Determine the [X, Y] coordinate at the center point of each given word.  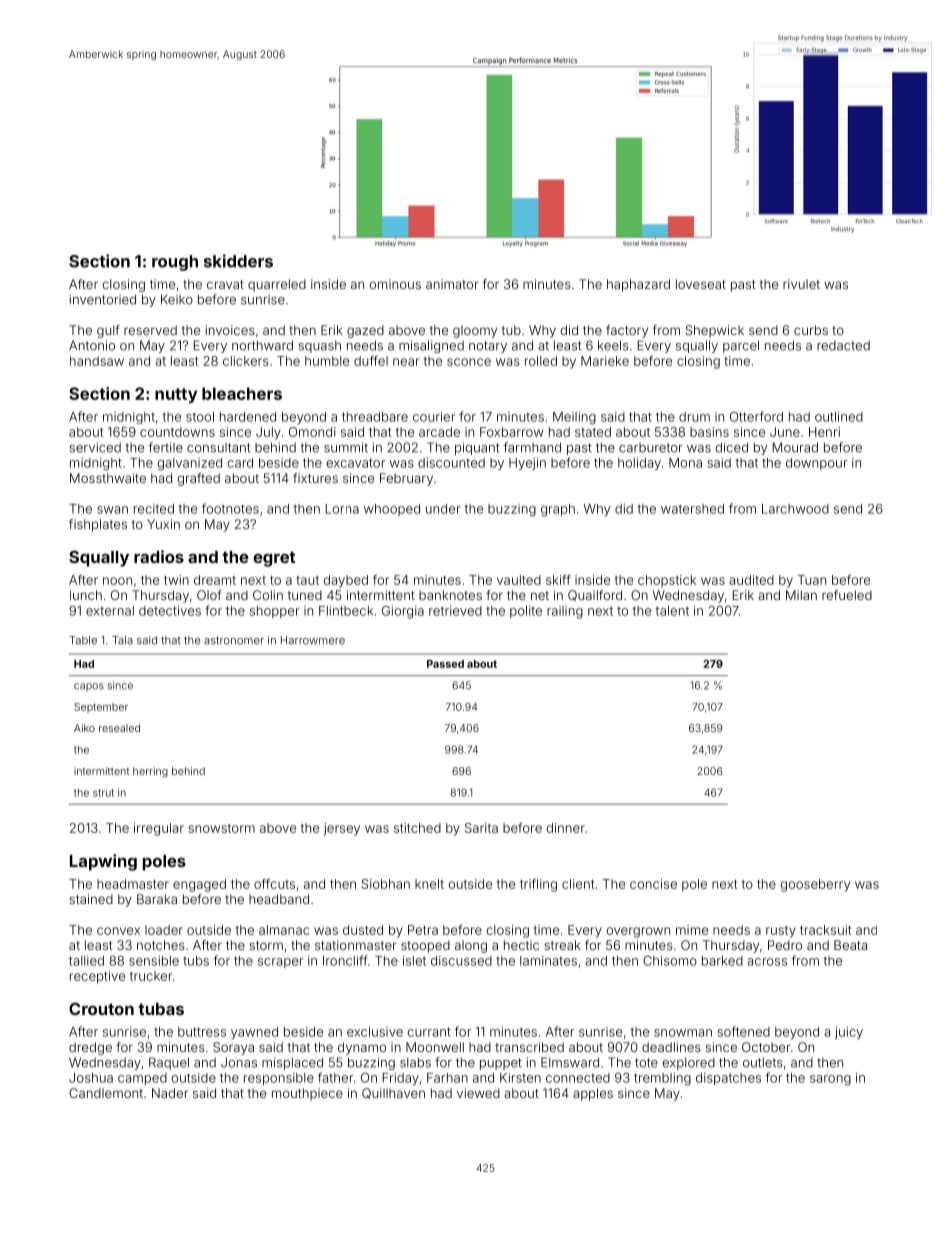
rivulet [801, 284]
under [443, 509]
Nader [170, 1093]
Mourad [795, 447]
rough [175, 263]
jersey [342, 829]
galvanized [190, 464]
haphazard [638, 285]
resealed [119, 728]
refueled [847, 595]
